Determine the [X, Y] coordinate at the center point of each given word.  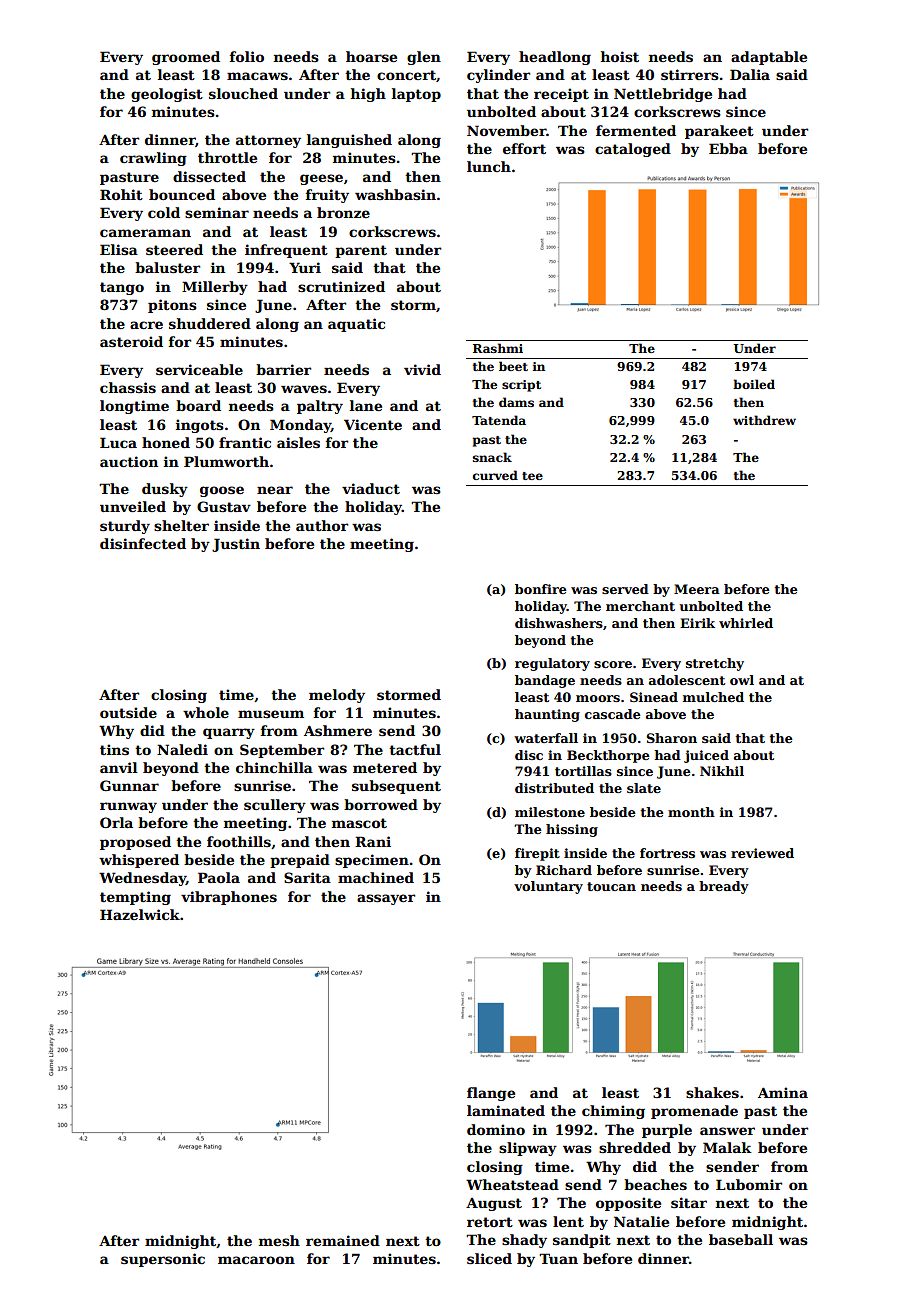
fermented [636, 130]
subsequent [396, 787]
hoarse [371, 56]
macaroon [256, 1260]
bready [724, 887]
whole [206, 712]
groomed [186, 58]
